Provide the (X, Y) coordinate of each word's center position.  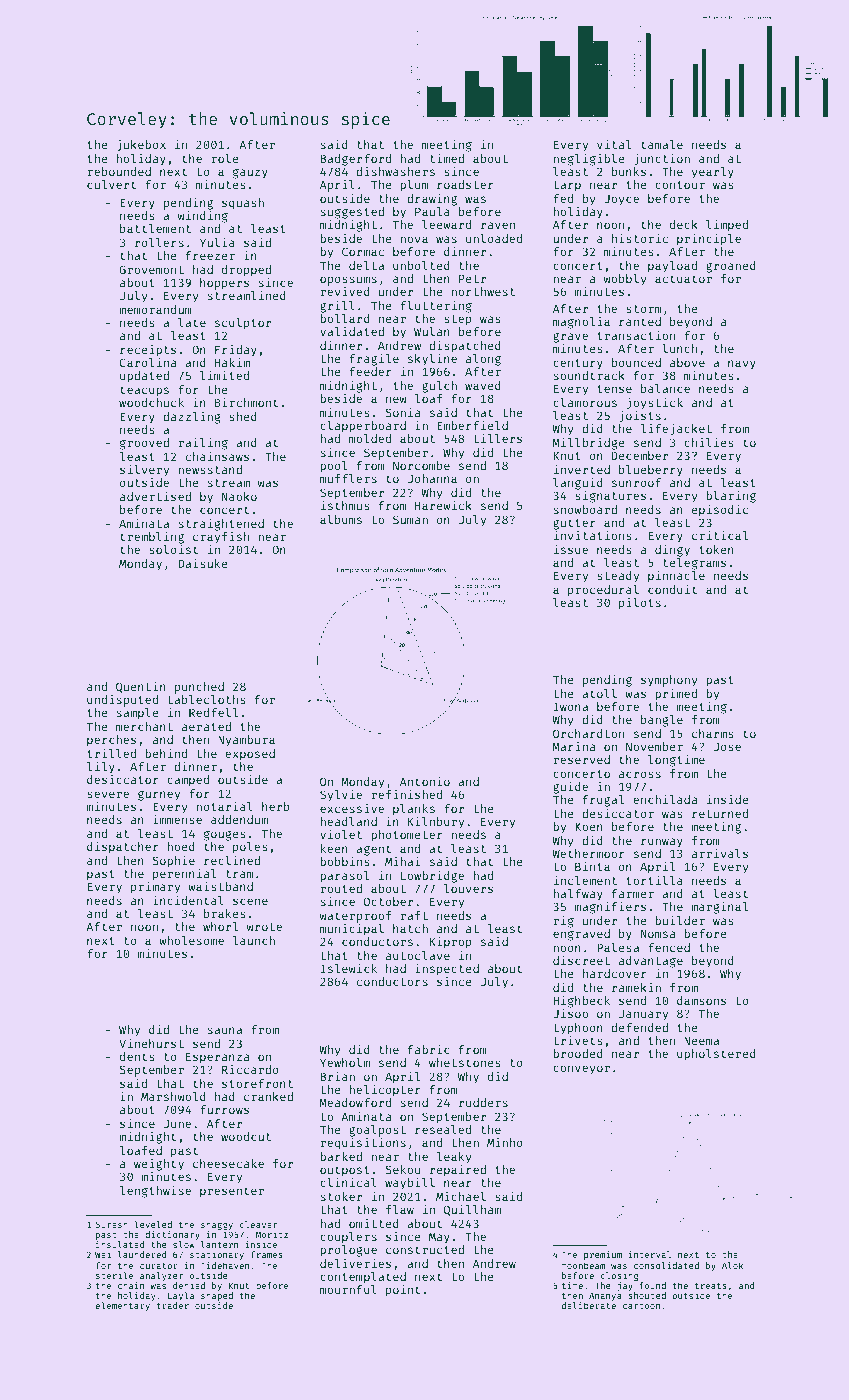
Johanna (432, 478)
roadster (465, 184)
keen (334, 848)
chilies (709, 442)
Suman (410, 519)
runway (662, 843)
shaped (217, 1296)
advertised (155, 496)
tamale (662, 144)
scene (250, 901)
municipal (352, 929)
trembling (152, 537)
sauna (225, 1030)
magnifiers (610, 908)
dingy (672, 550)
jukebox (141, 146)
